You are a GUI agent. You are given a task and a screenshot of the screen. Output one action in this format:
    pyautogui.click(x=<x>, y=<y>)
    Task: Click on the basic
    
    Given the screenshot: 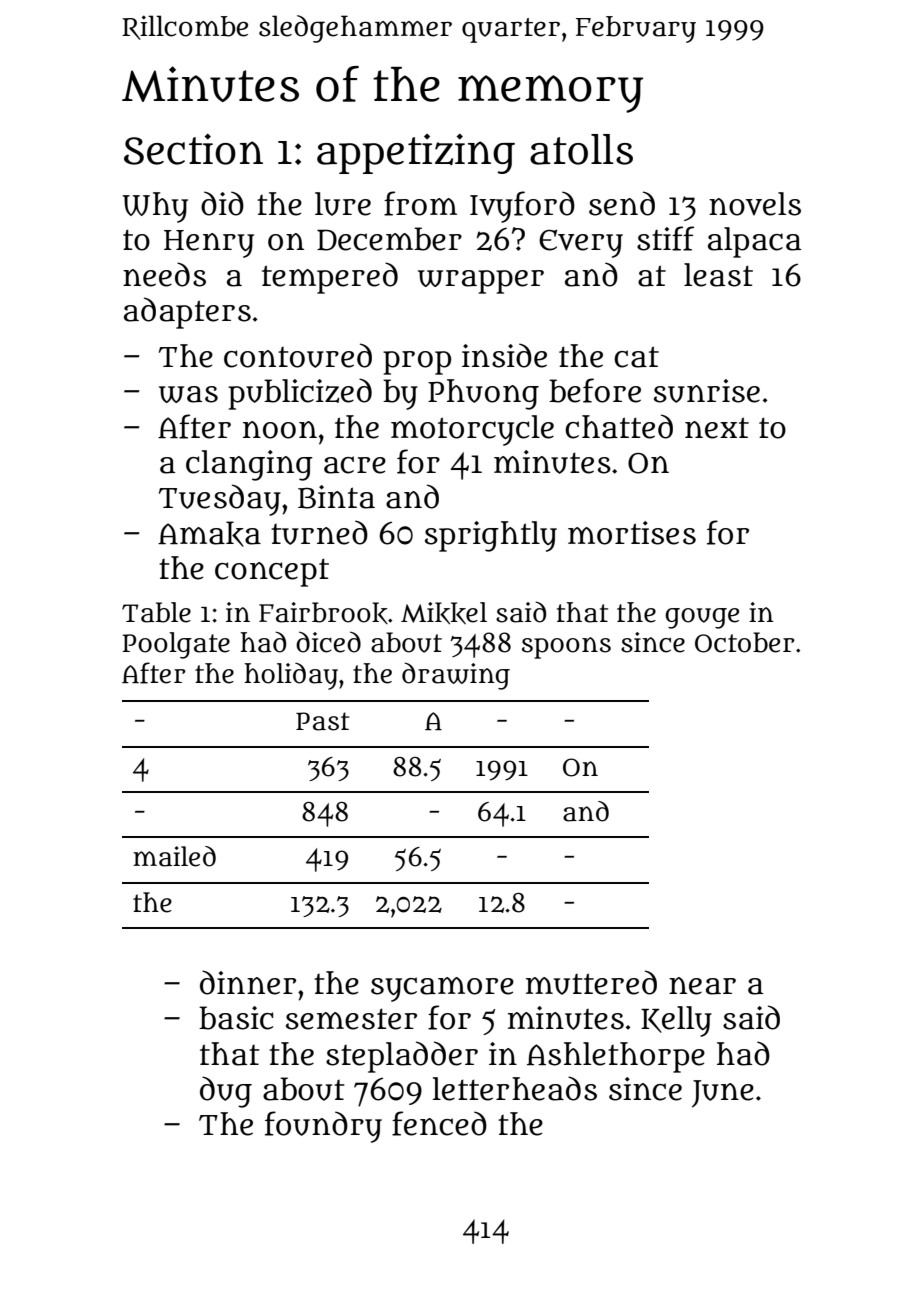 What is the action you would take?
    pyautogui.click(x=236, y=1018)
